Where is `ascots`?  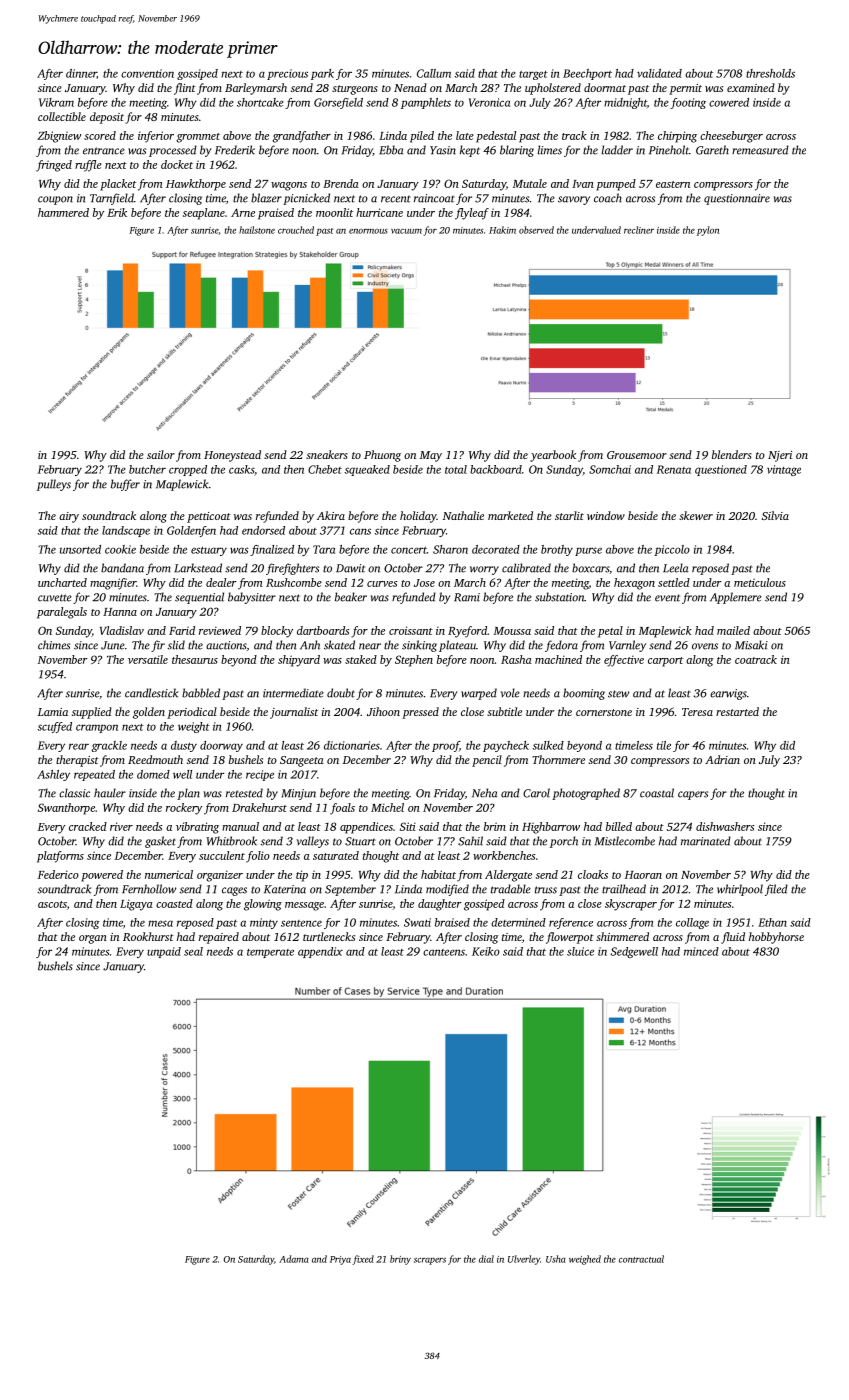 ascots is located at coordinates (52, 904).
